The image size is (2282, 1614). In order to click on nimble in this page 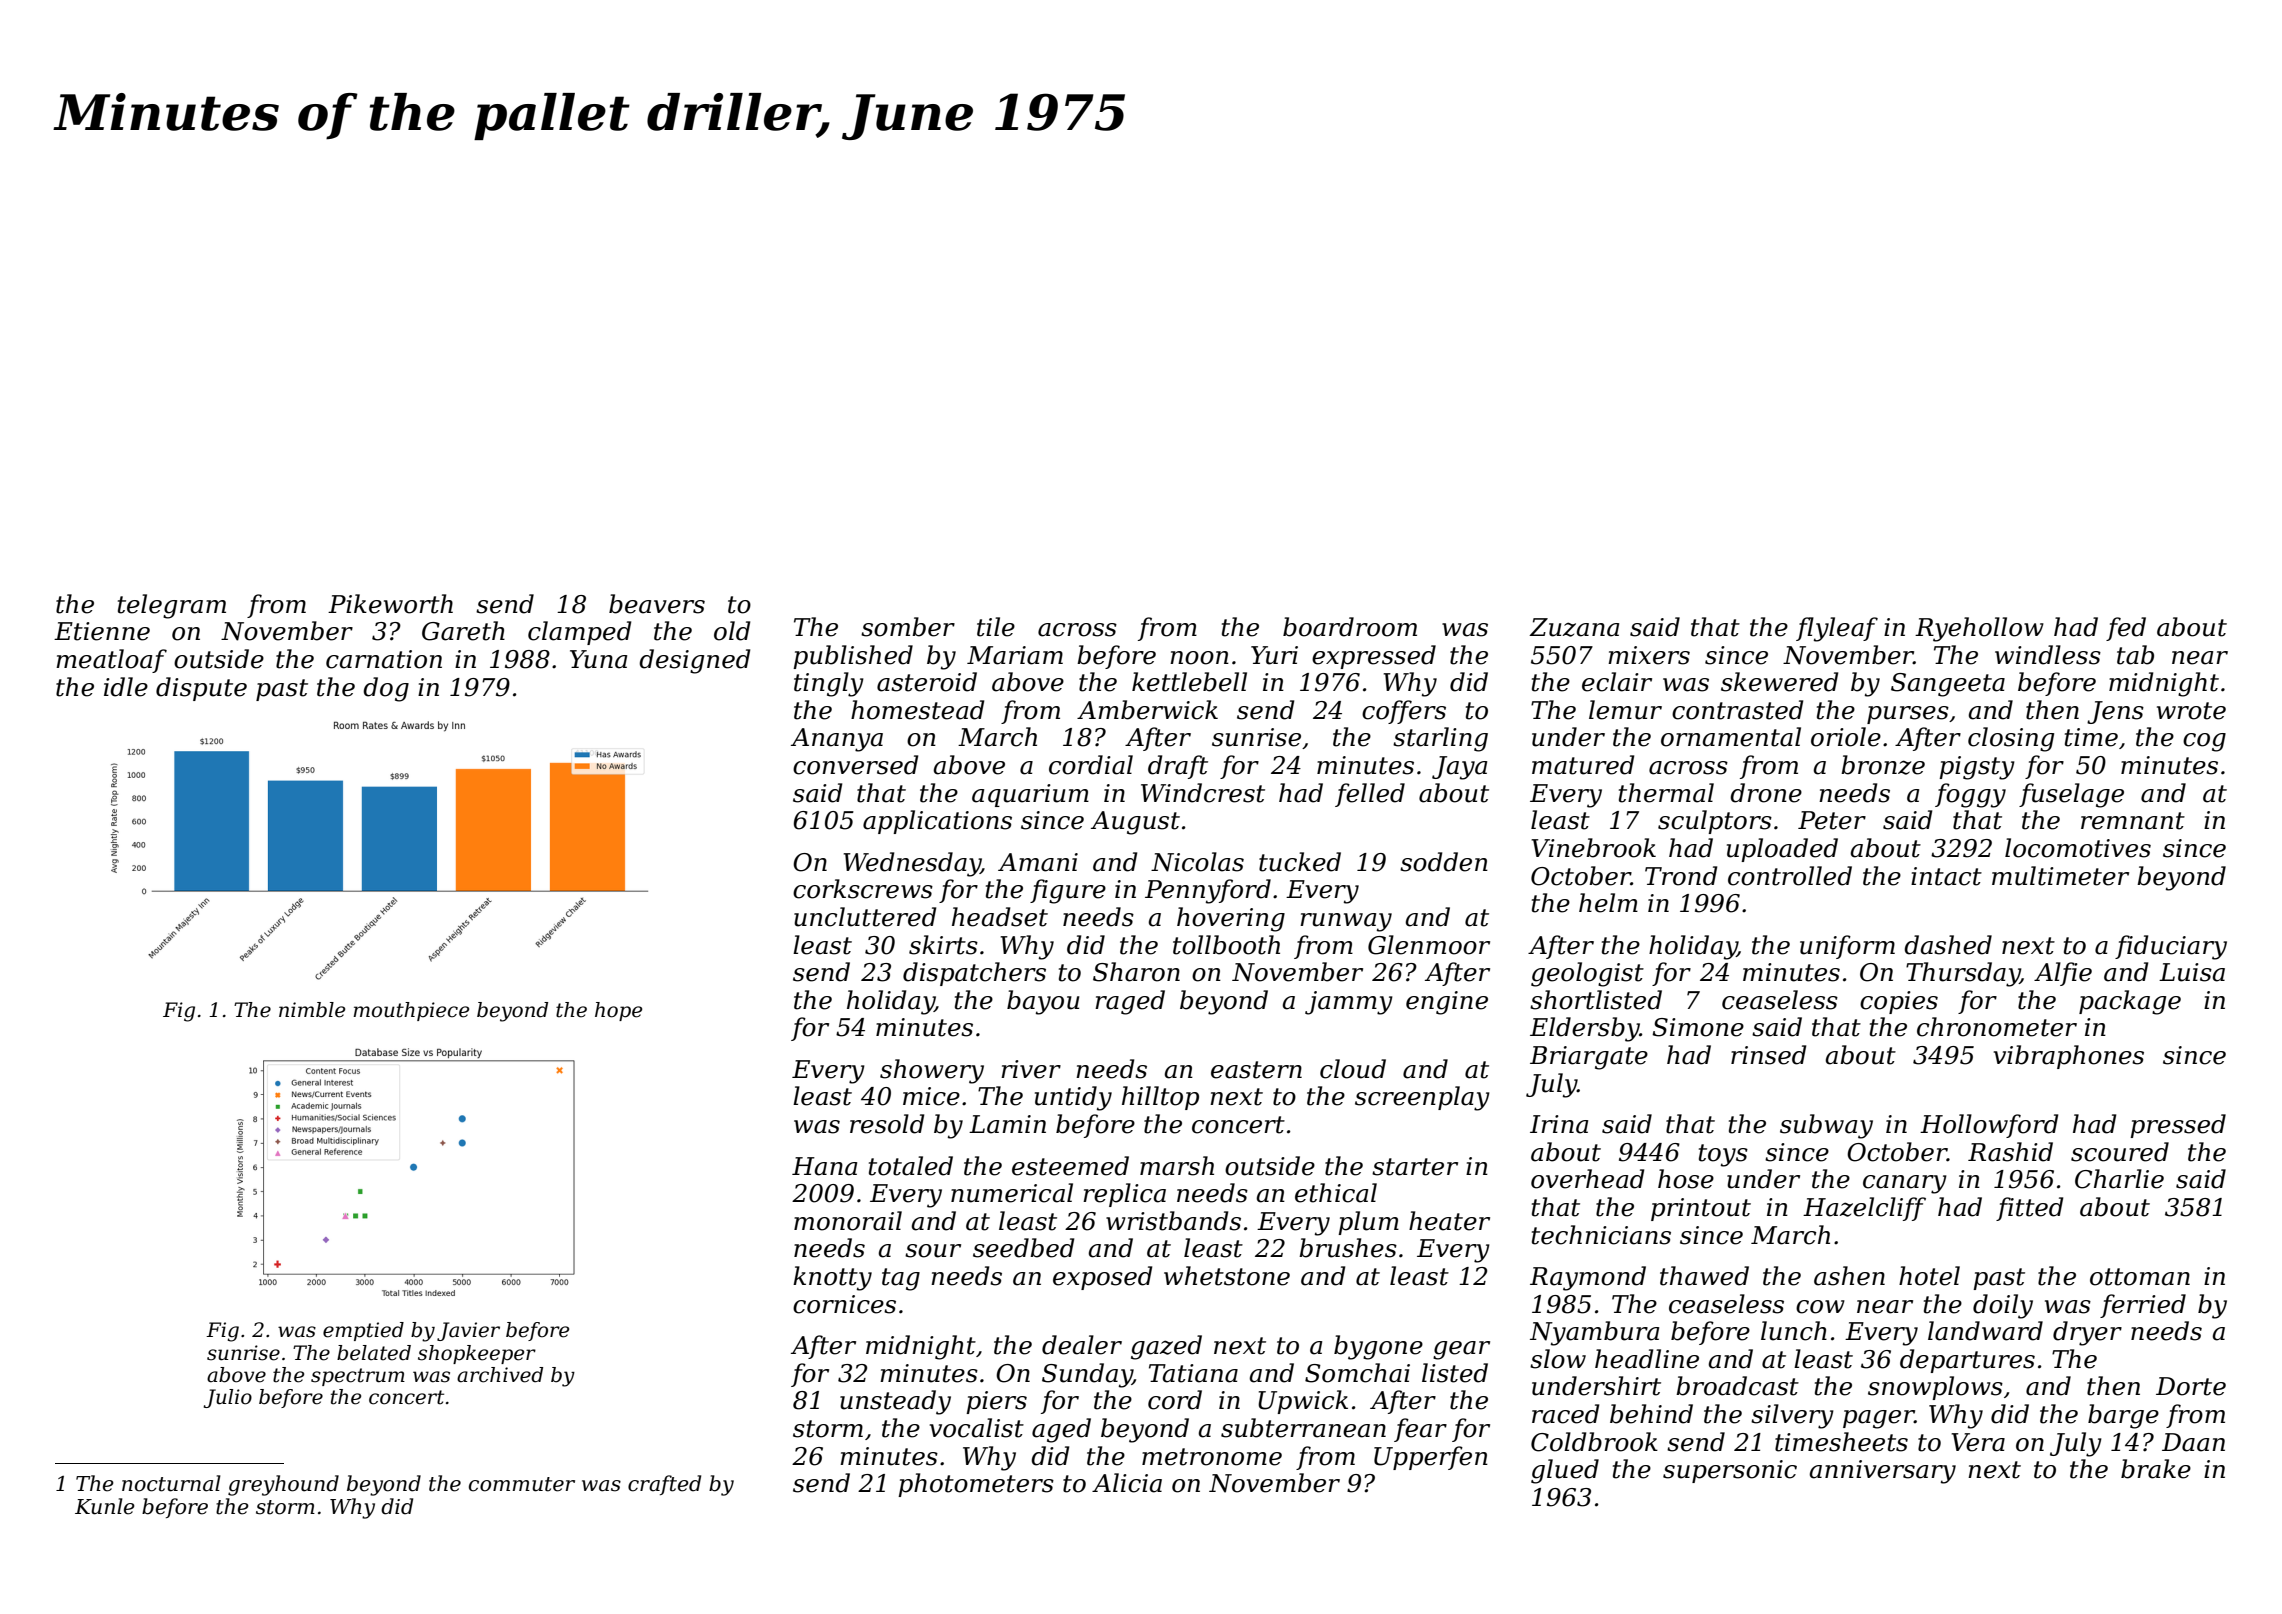, I will do `click(312, 1010)`.
